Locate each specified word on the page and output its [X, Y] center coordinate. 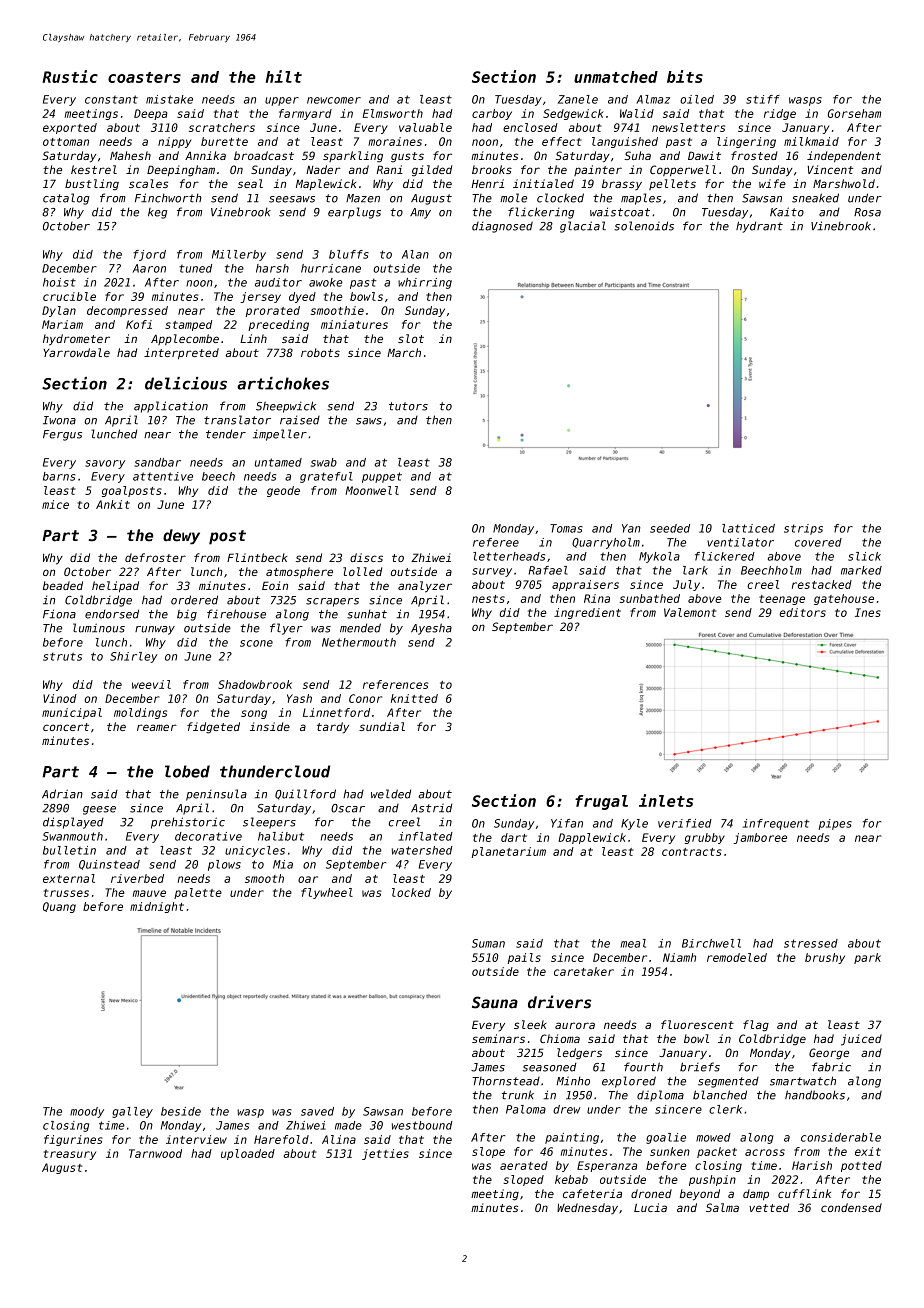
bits [685, 76]
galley [132, 1112]
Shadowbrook [255, 684]
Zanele [578, 99]
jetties [385, 1154]
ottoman [66, 142]
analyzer [425, 587]
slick [864, 556]
